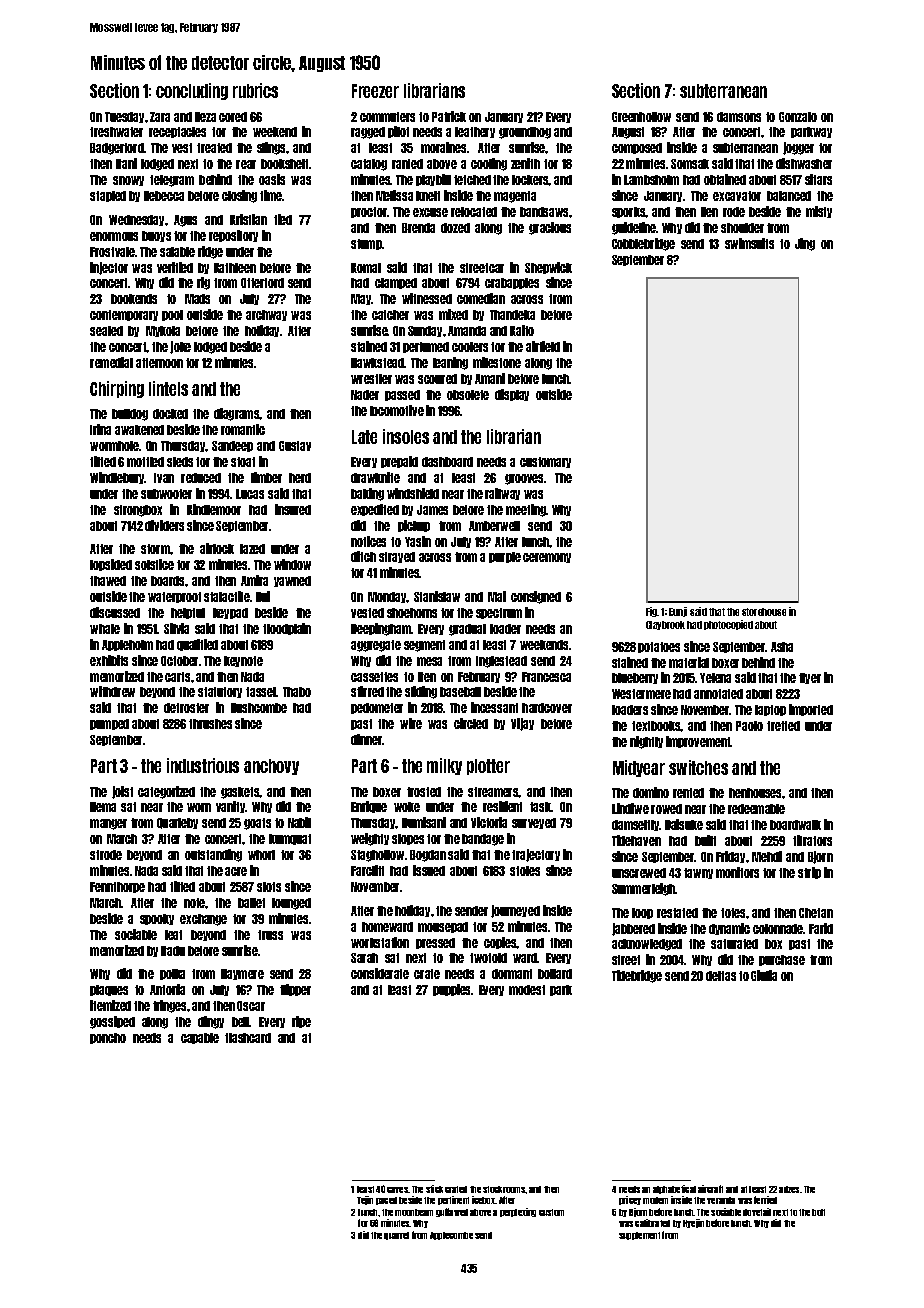  Describe the element at coordinates (637, 148) in the document. I see `composed` at that location.
